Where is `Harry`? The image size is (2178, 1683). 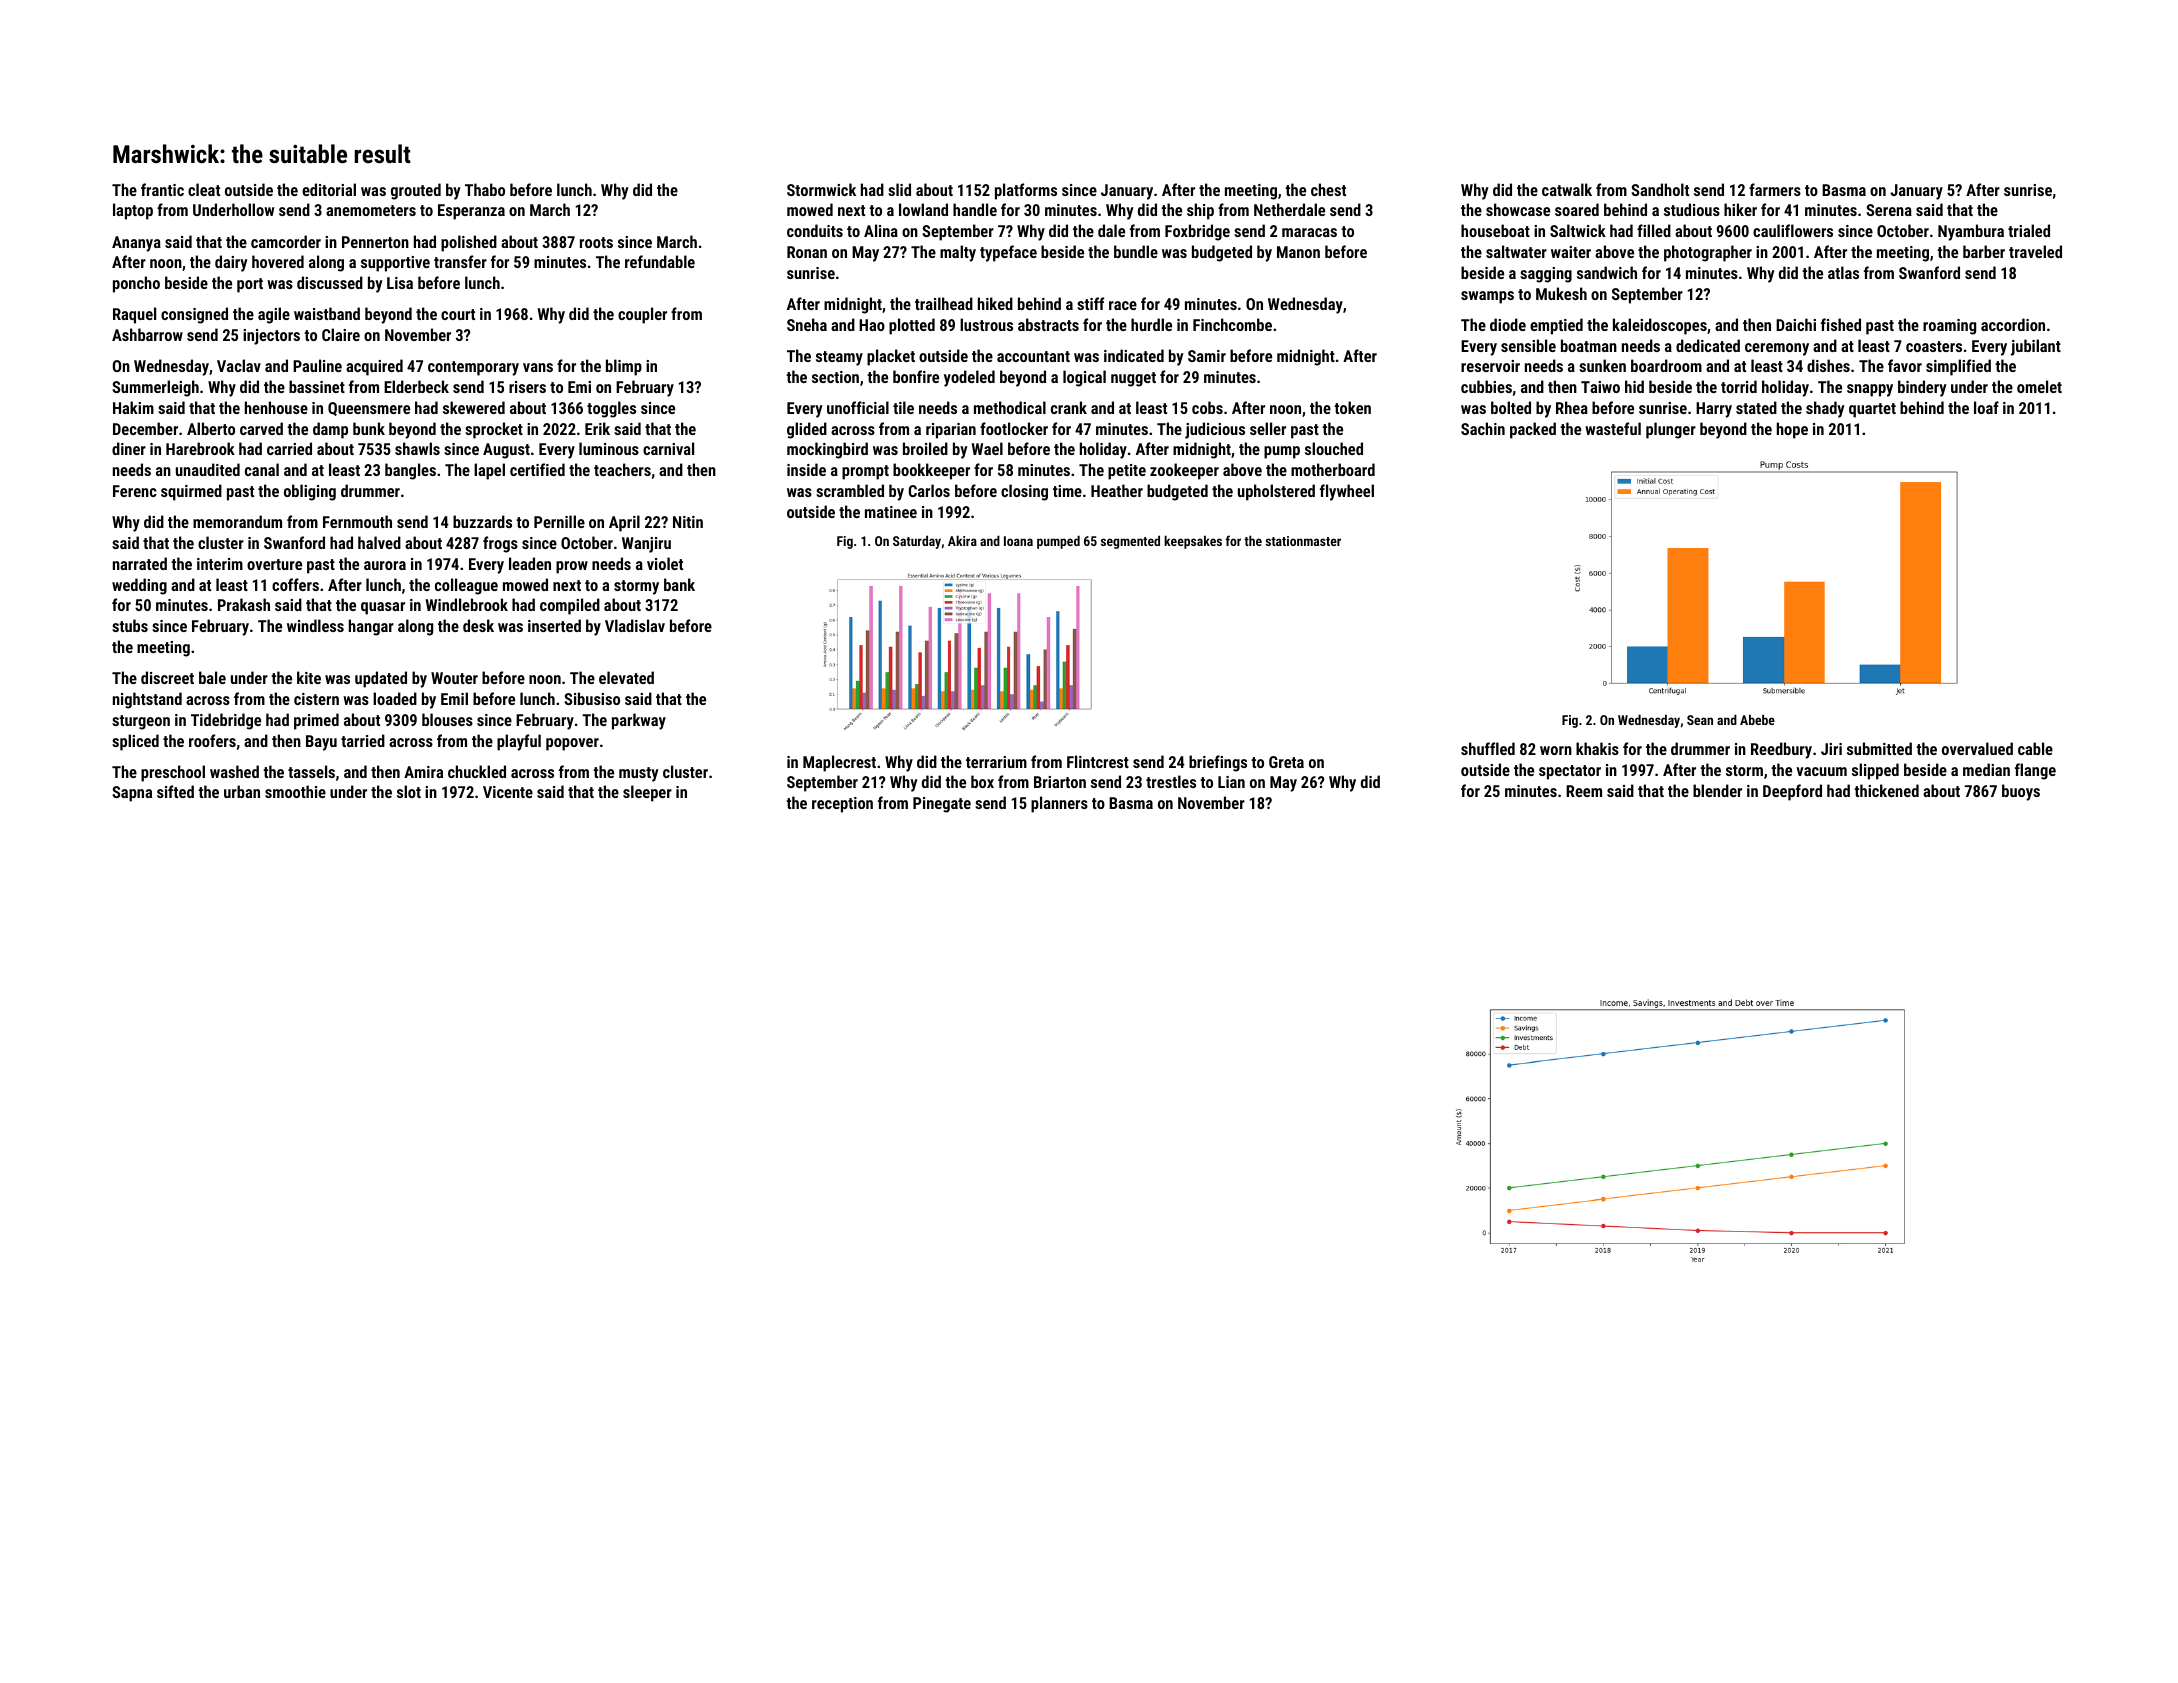 Harry is located at coordinates (1714, 410).
